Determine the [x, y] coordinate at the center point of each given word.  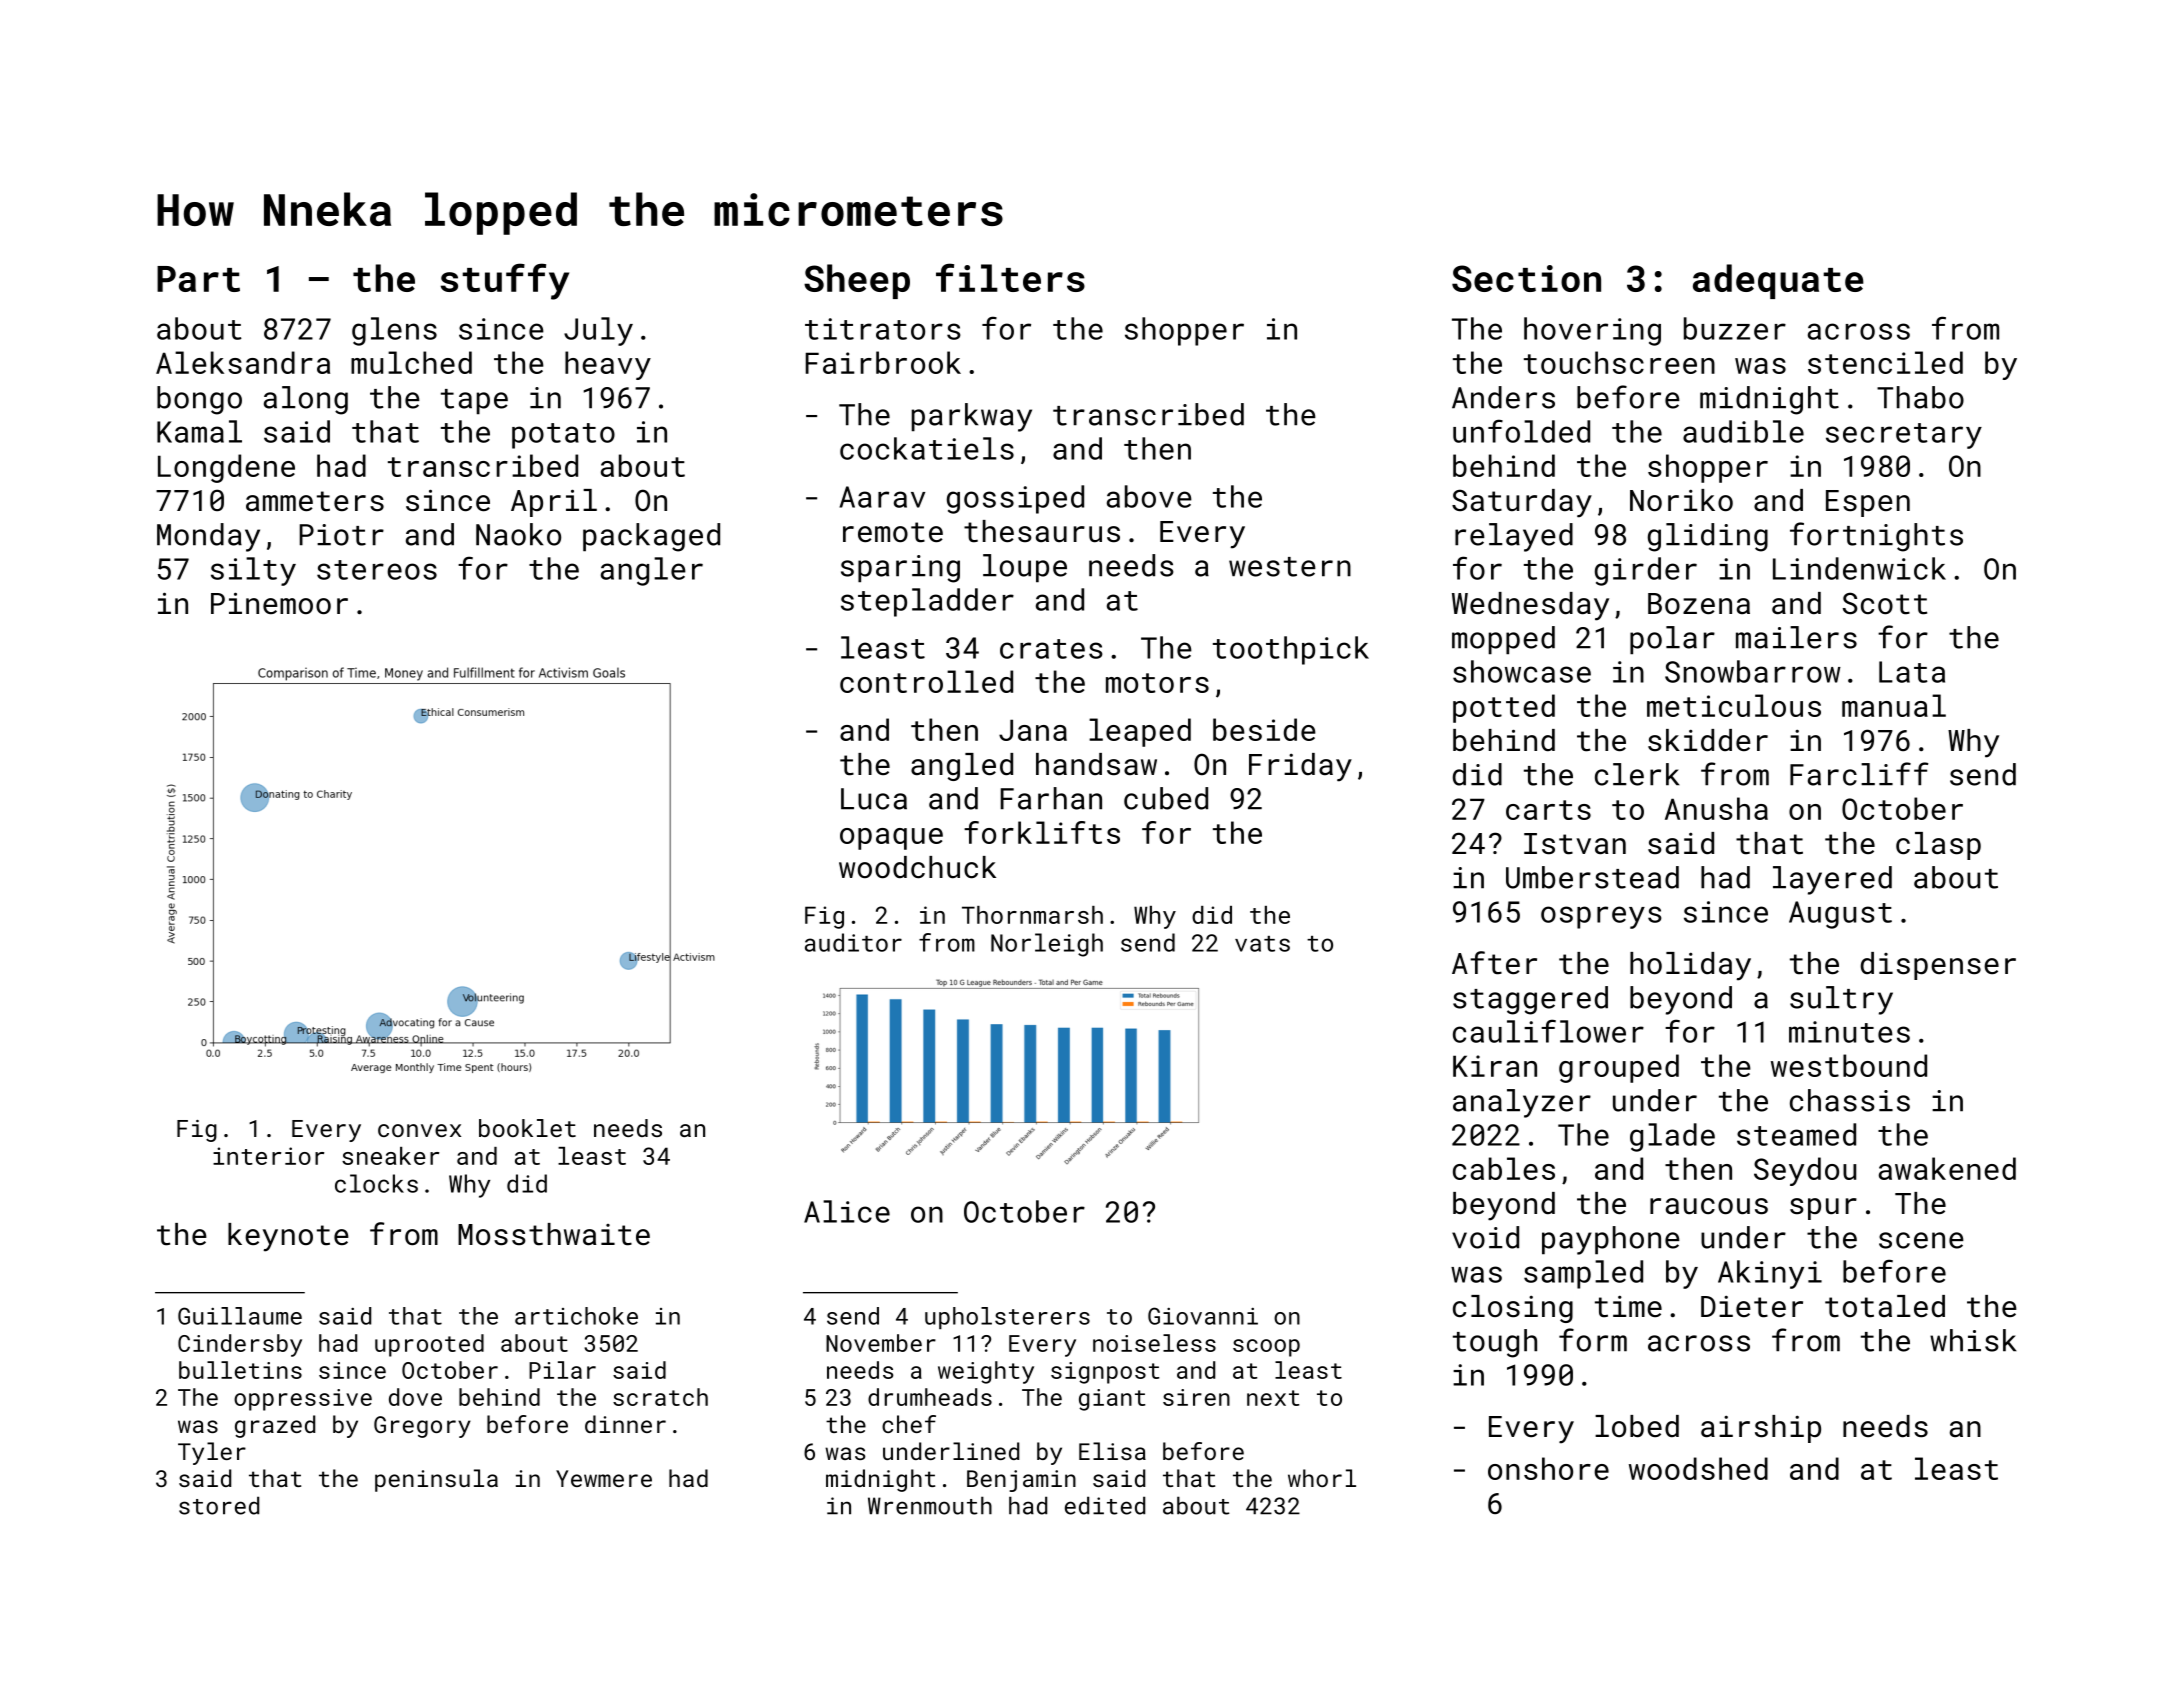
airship [1761, 1429]
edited [1105, 1505]
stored [219, 1505]
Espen [1868, 503]
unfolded [1521, 431]
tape [474, 401]
